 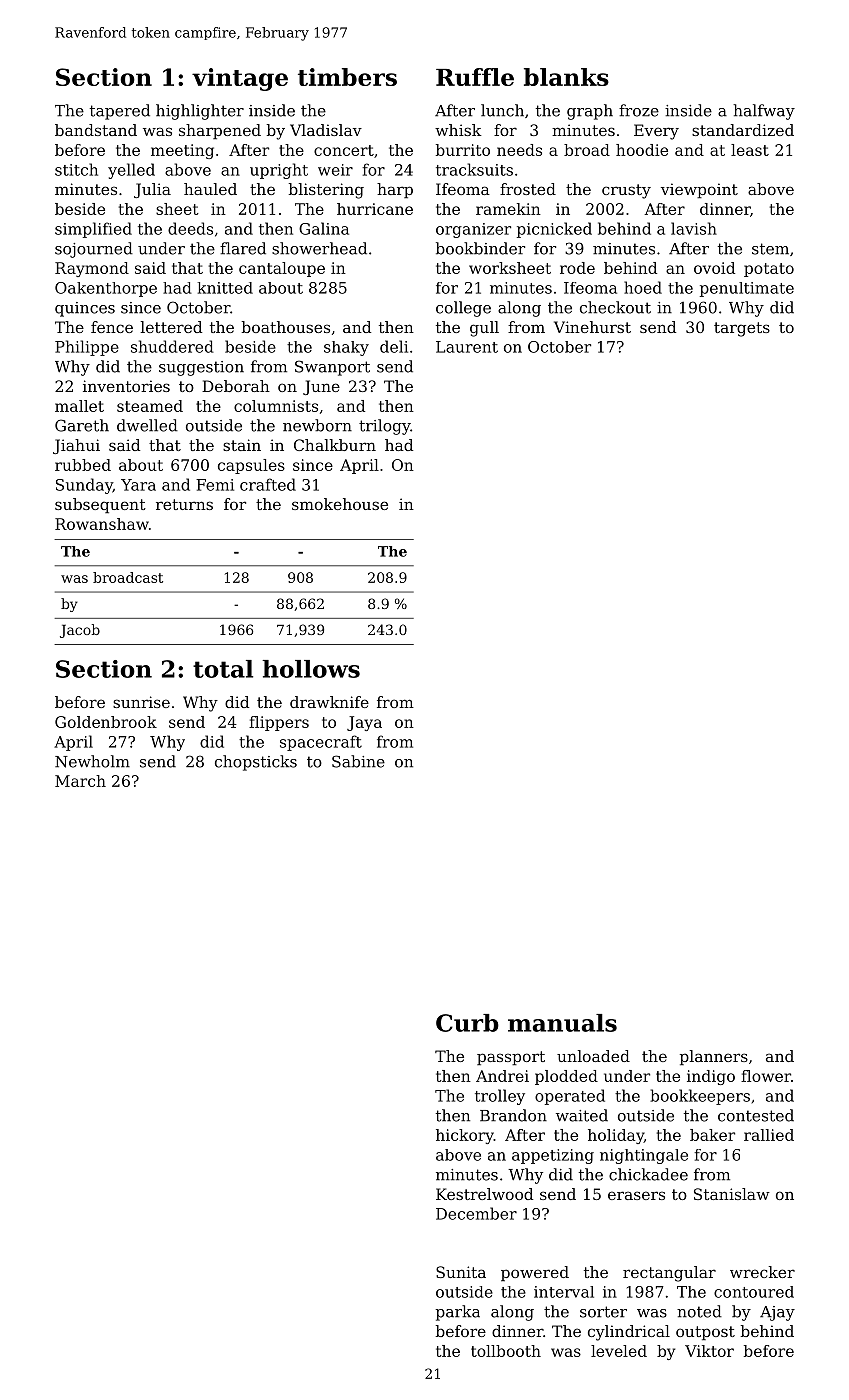 I want to click on Jaya, so click(x=364, y=723).
